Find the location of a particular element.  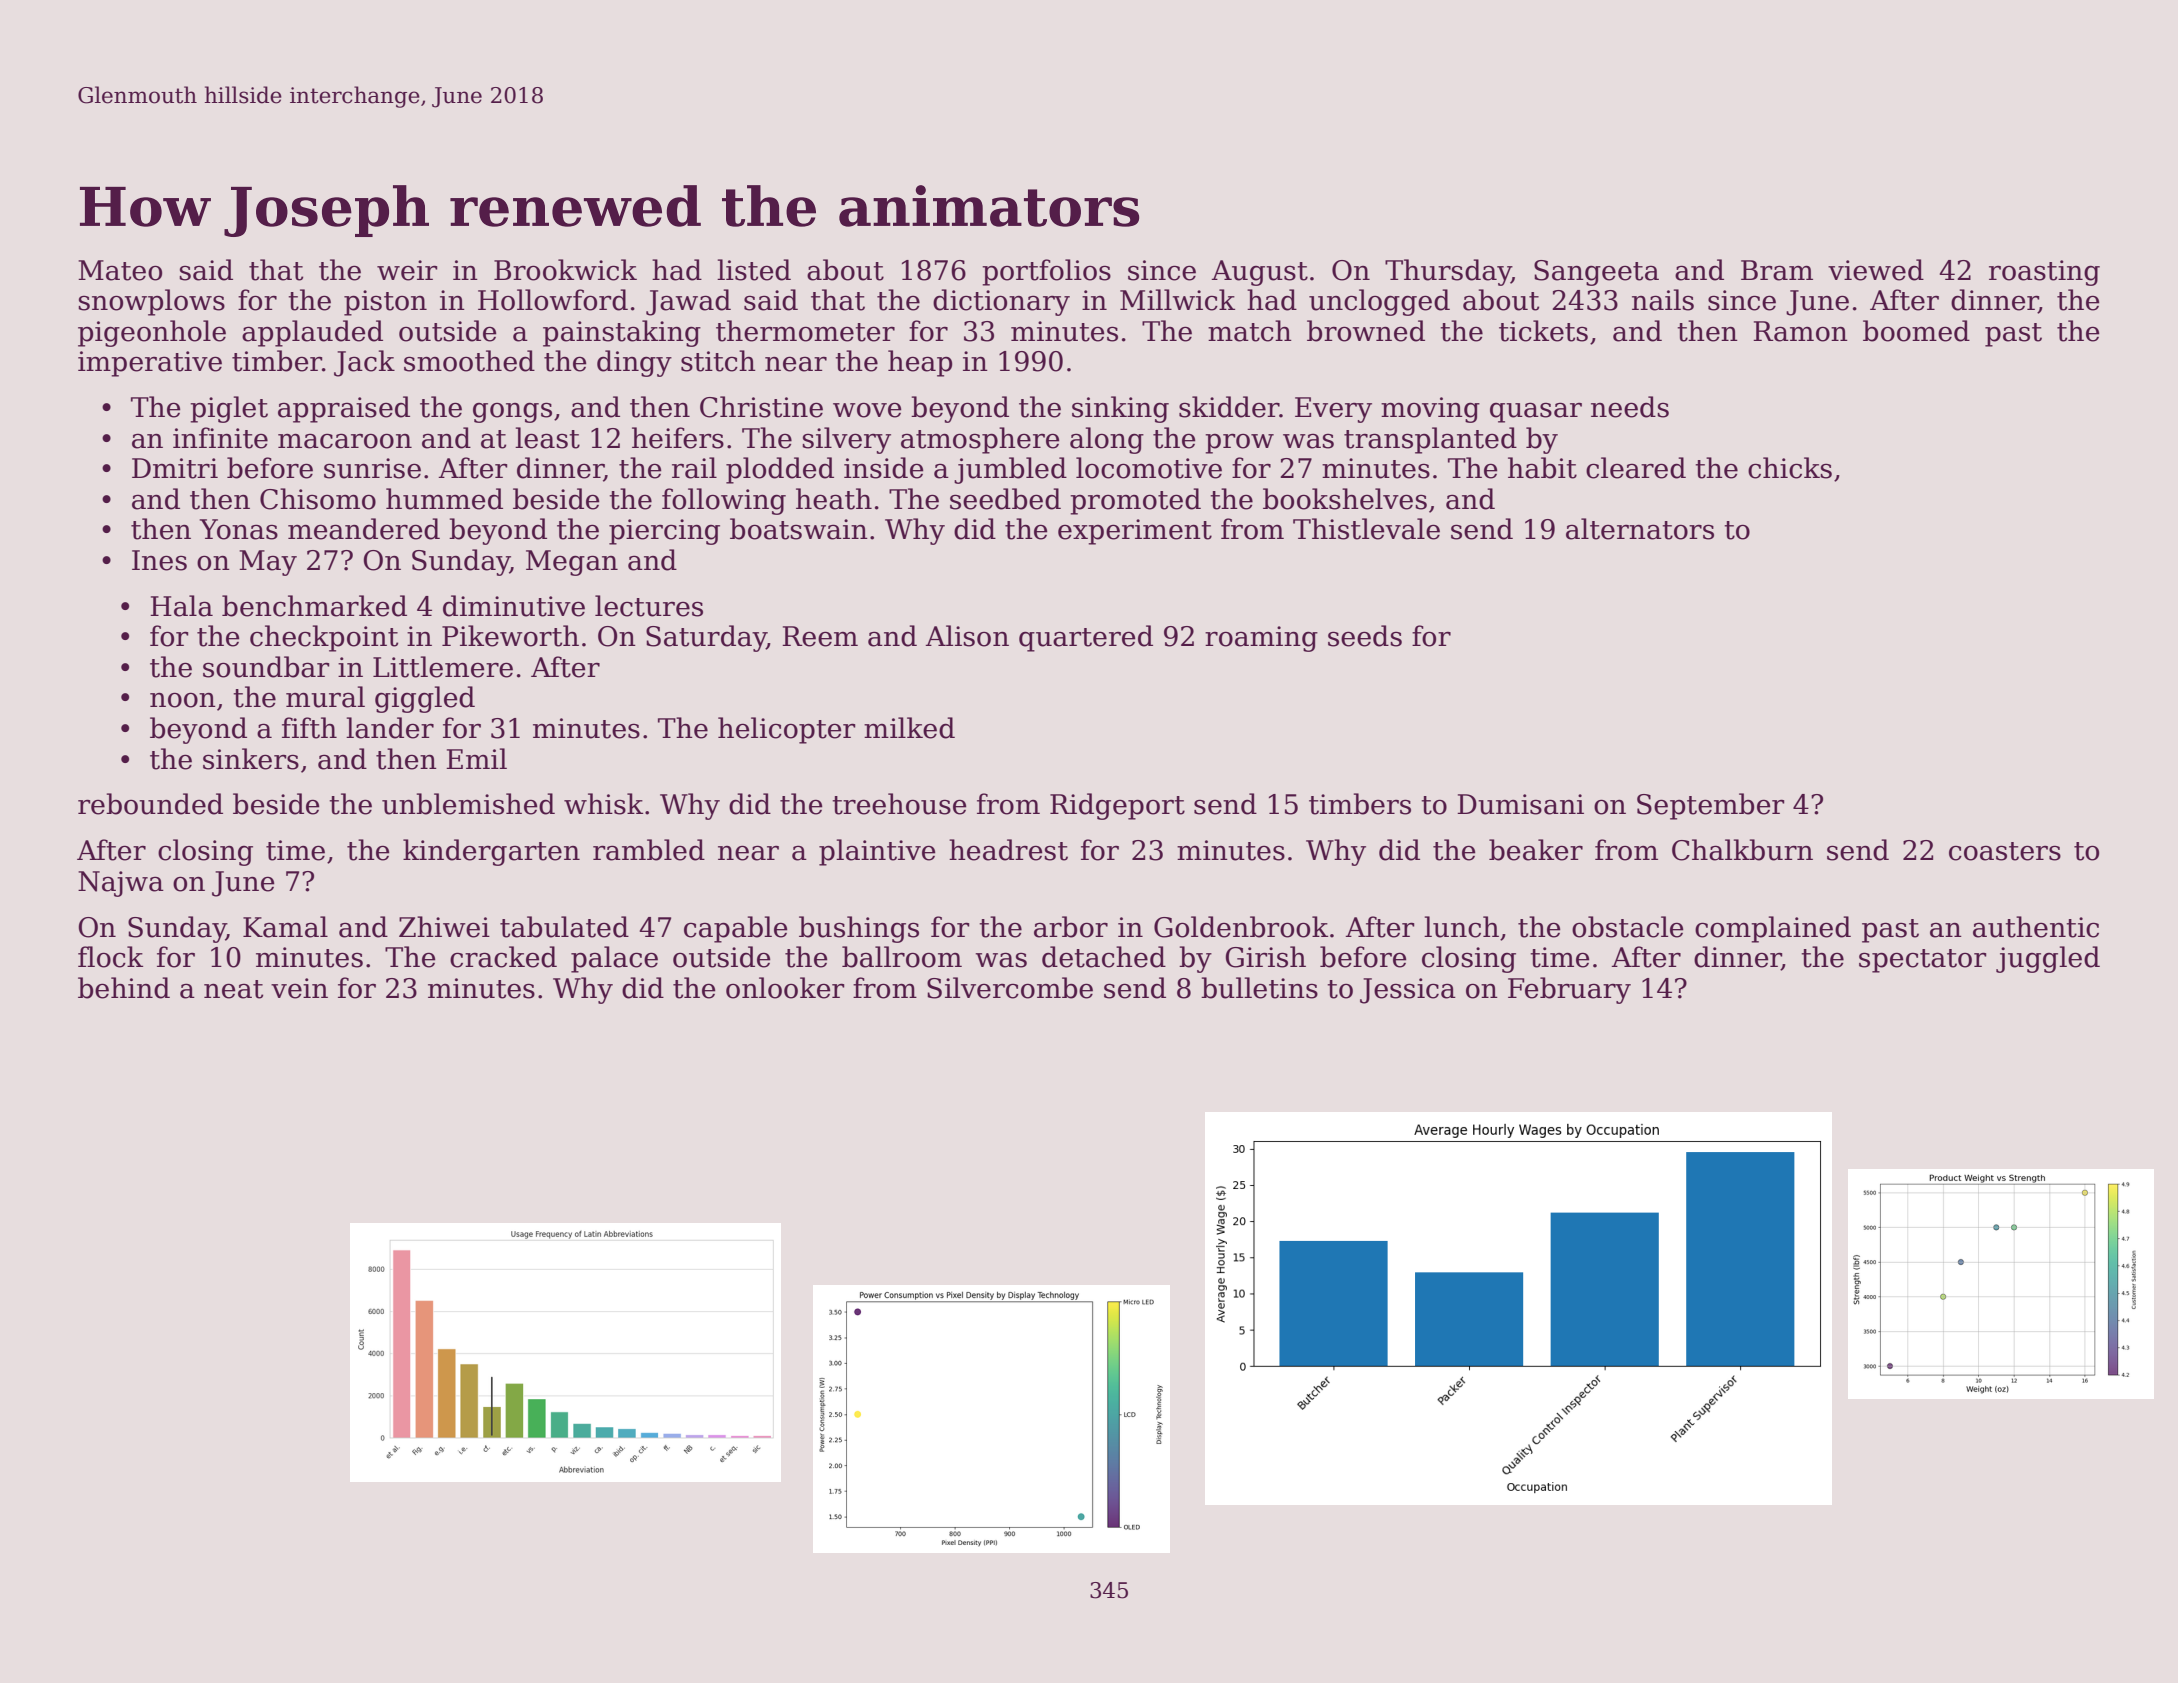

Najwa is located at coordinates (121, 884).
